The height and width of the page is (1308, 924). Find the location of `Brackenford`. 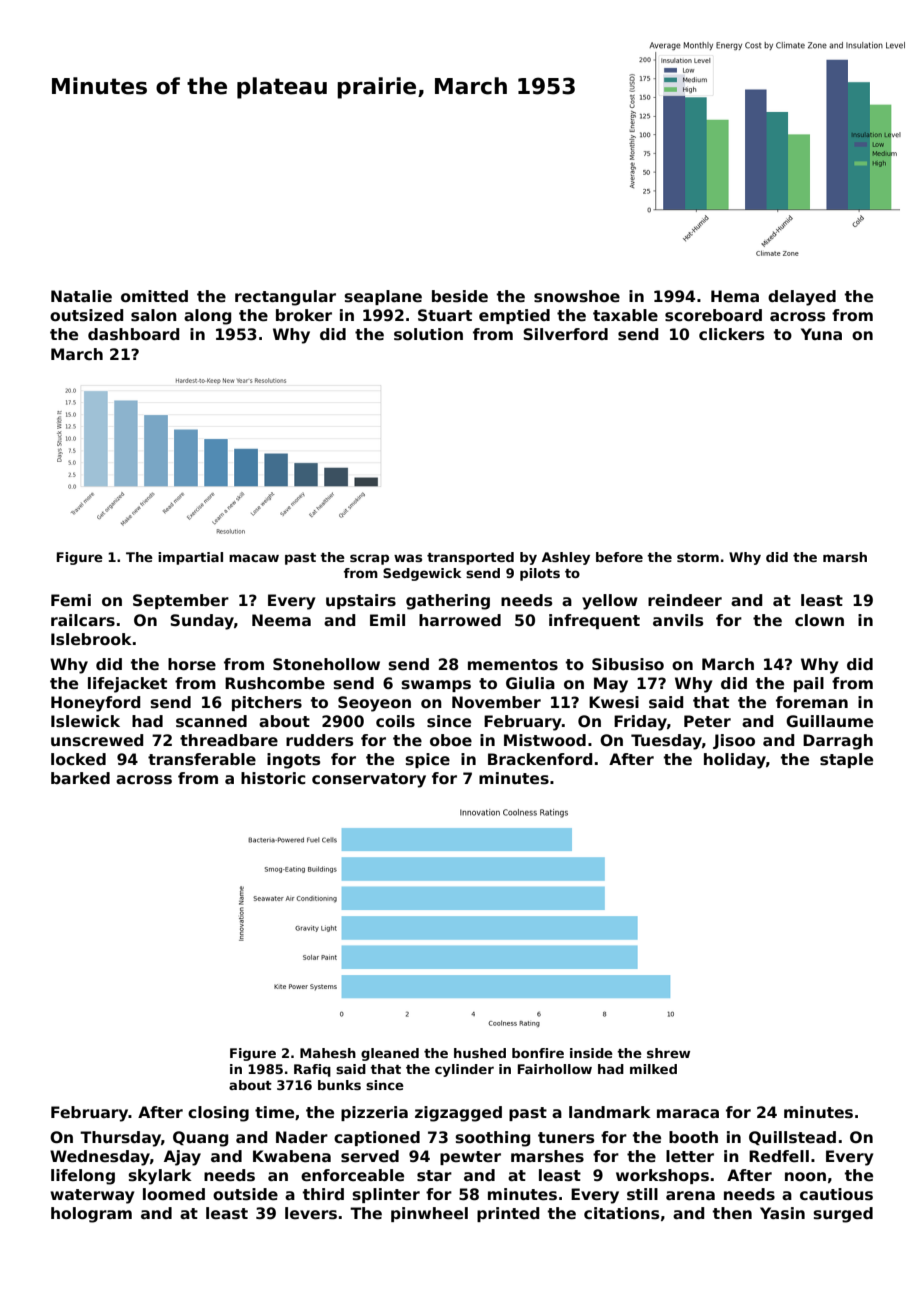

Brackenford is located at coordinates (540, 759).
